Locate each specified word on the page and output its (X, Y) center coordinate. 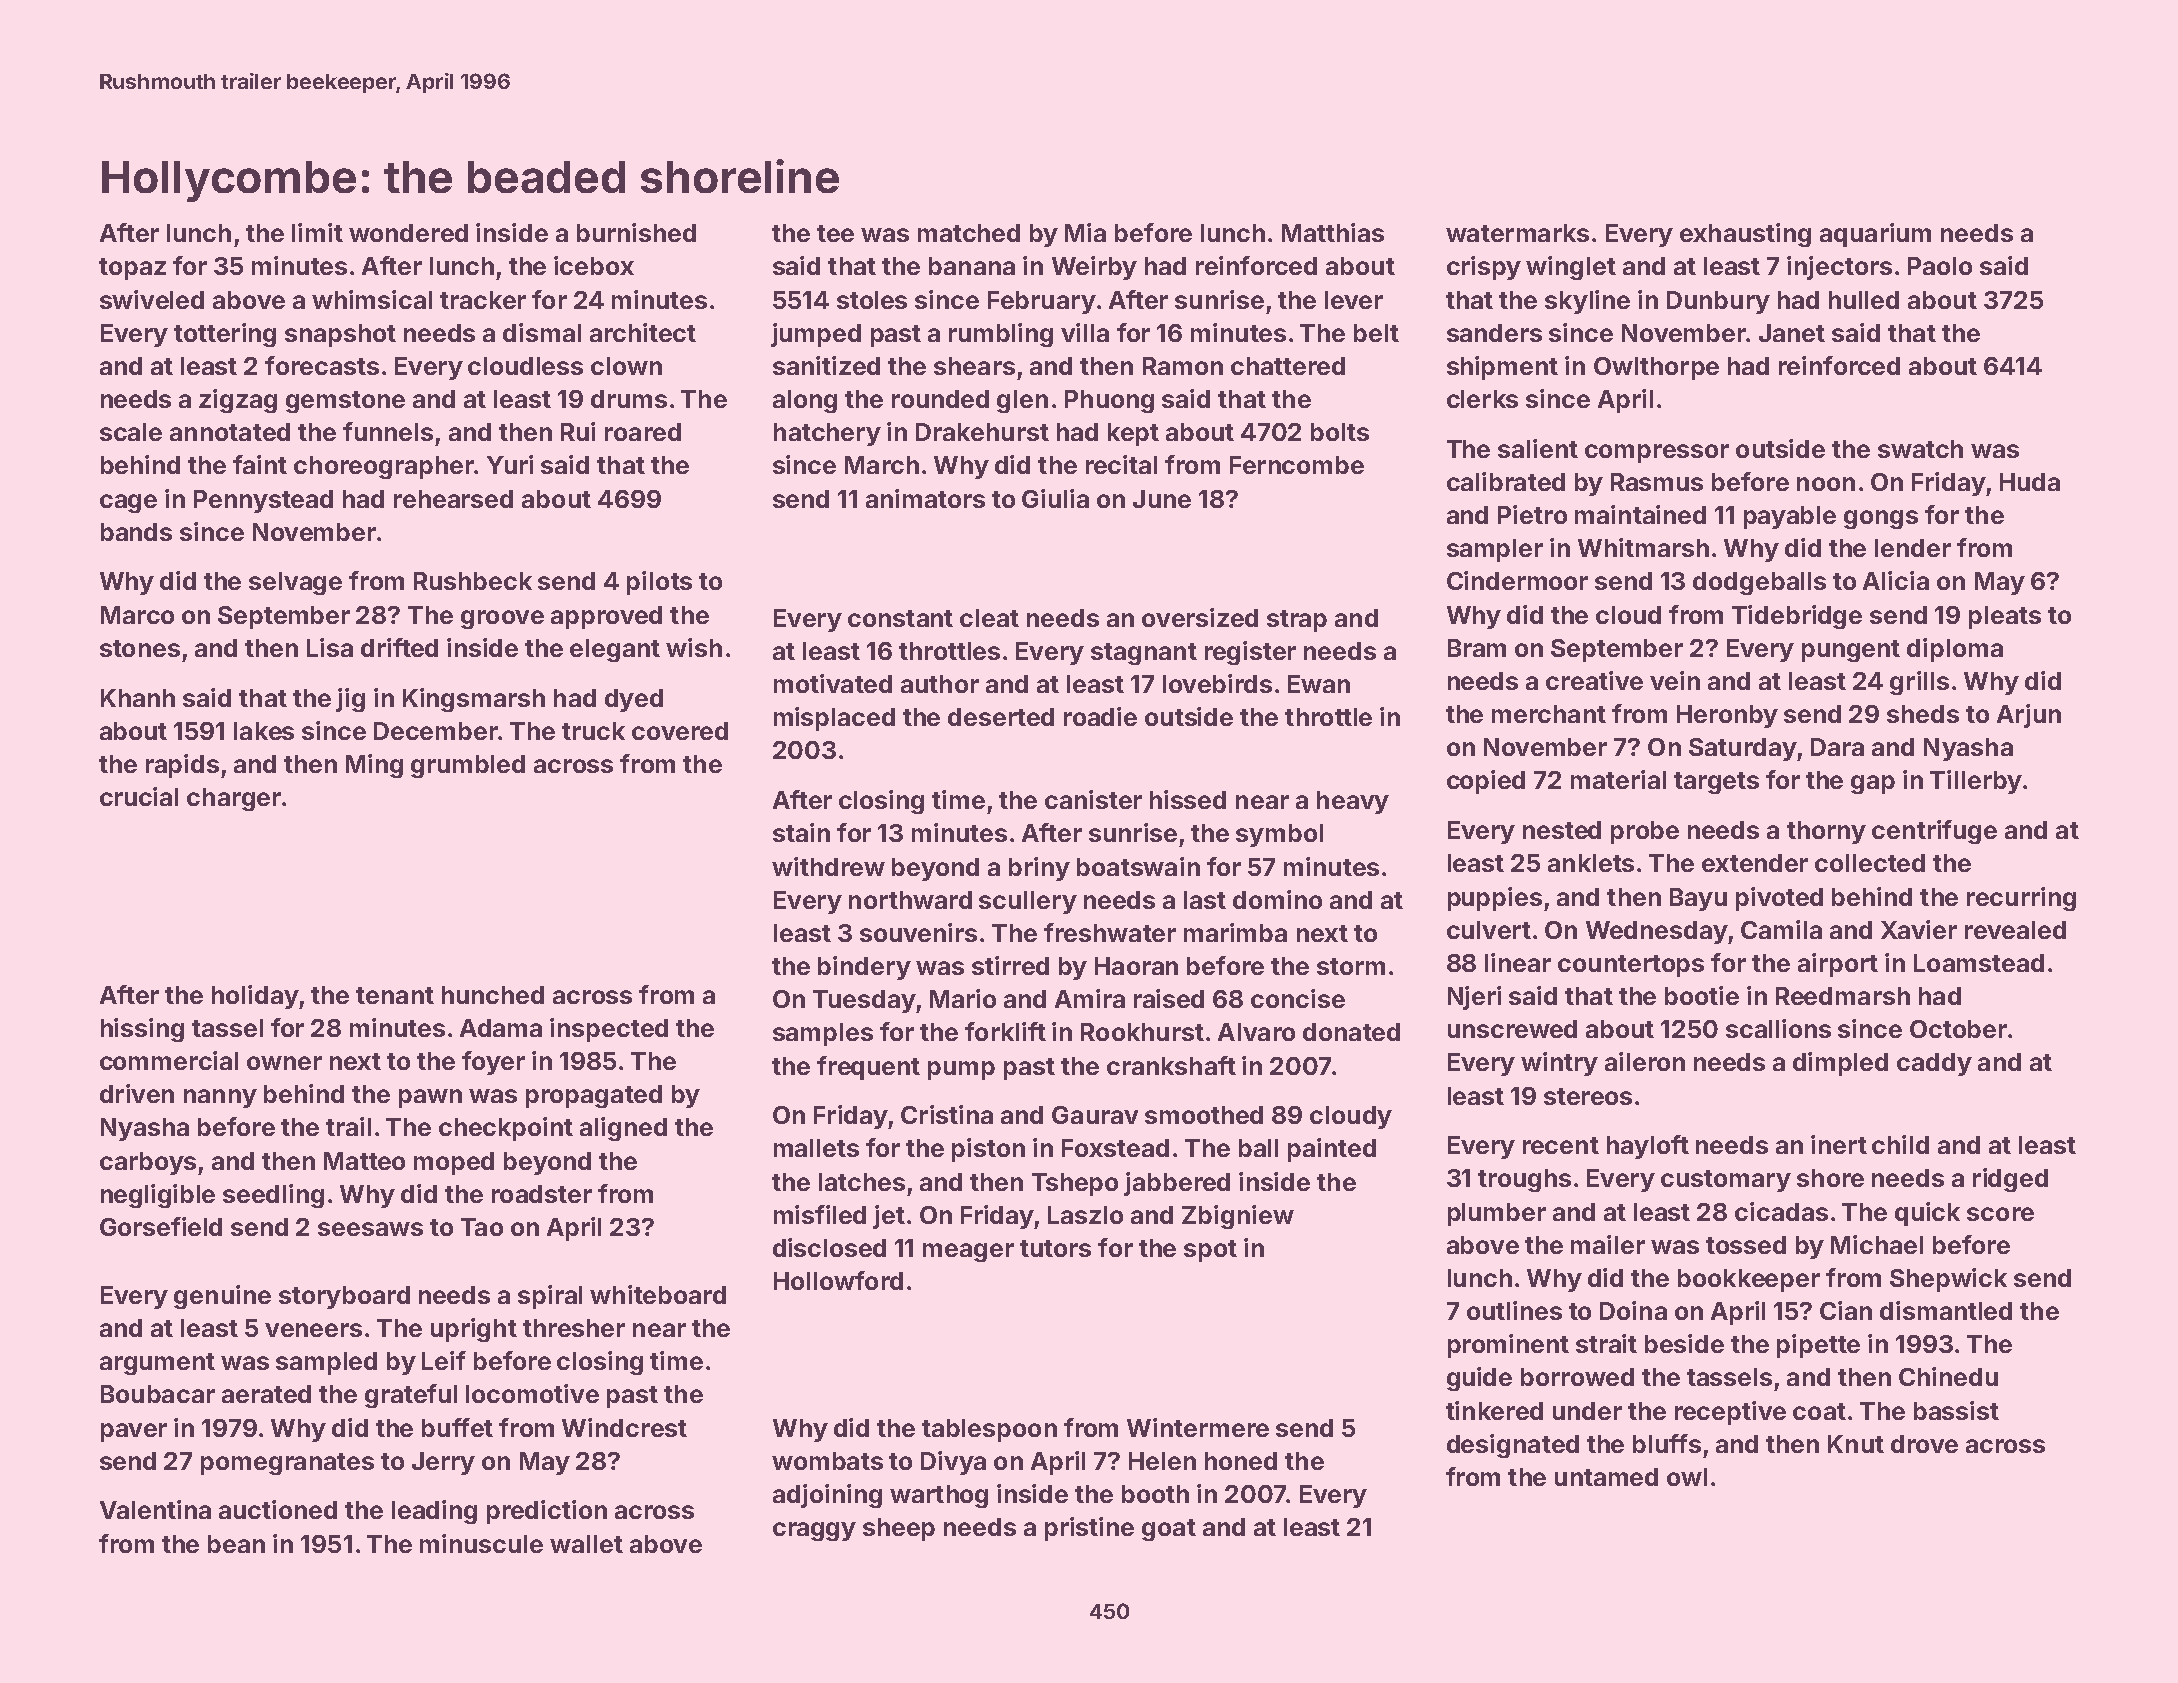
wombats (827, 1461)
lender (1913, 548)
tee (835, 233)
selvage (295, 583)
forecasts (322, 365)
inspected (609, 1030)
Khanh (138, 698)
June (1162, 499)
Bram (1477, 648)
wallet (586, 1544)
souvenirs (918, 932)
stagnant (1144, 654)
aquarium (1875, 235)
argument (157, 1364)
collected (1870, 863)
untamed (1606, 1477)
